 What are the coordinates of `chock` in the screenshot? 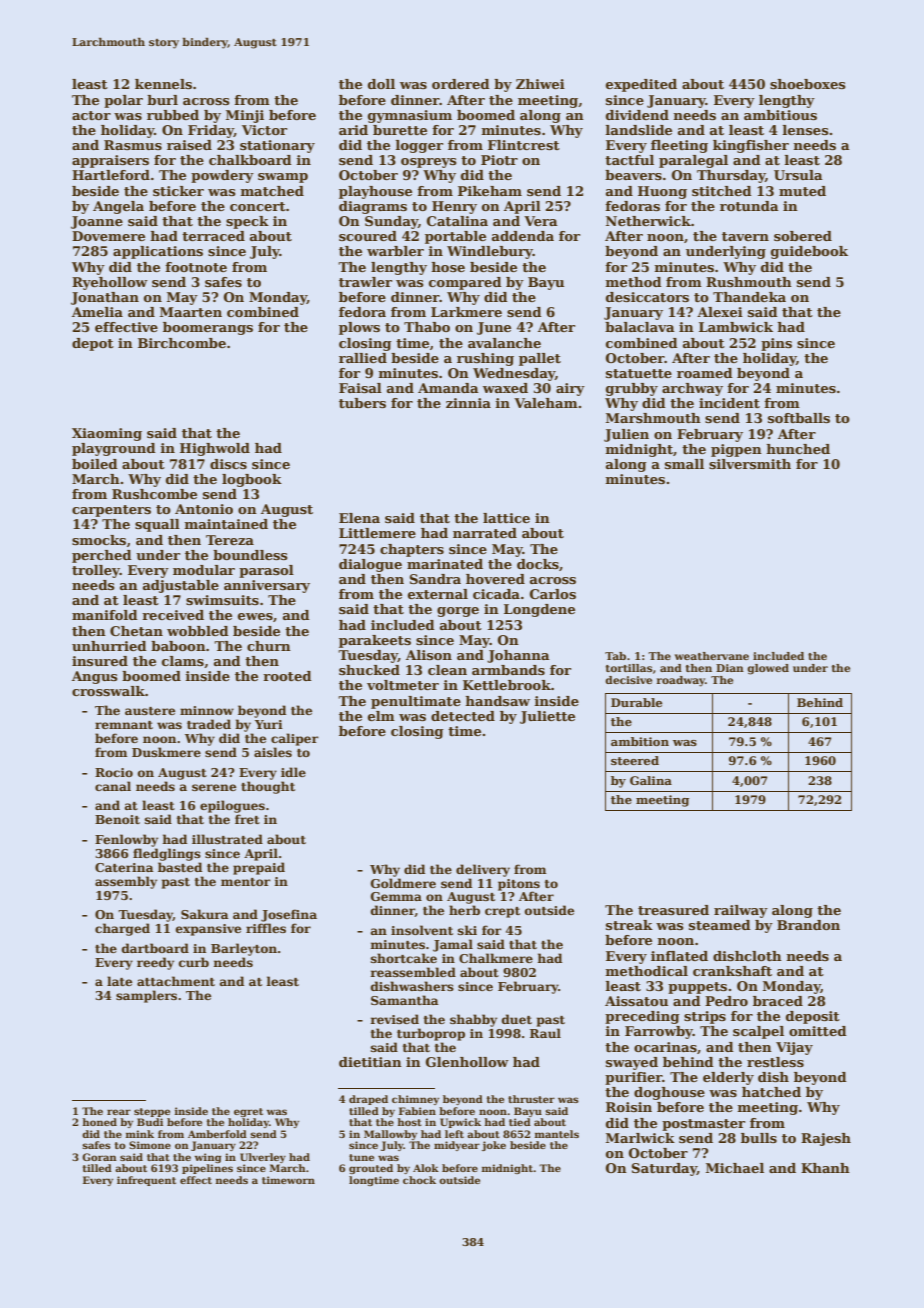 It's located at (419, 1180).
